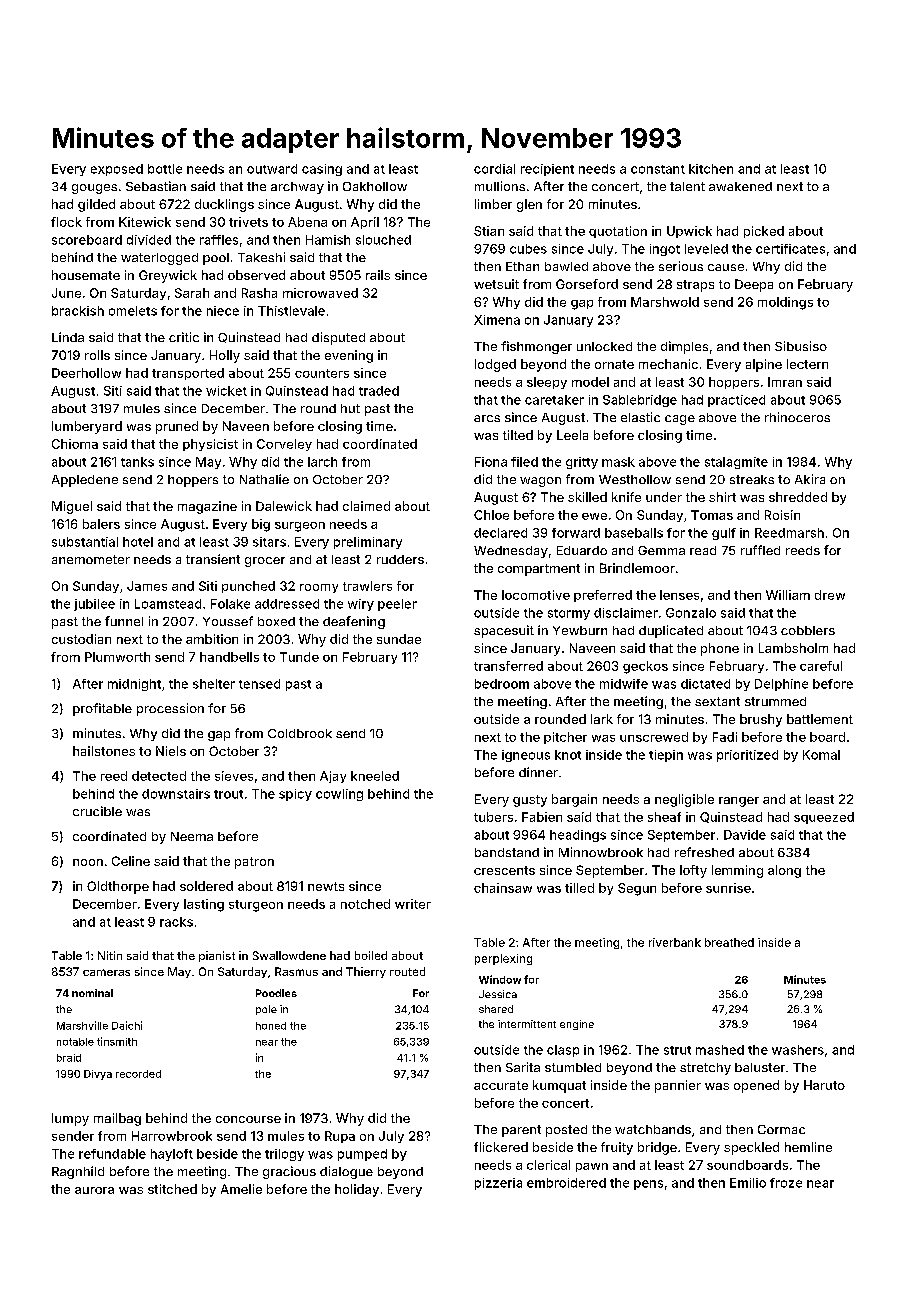 The image size is (908, 1316). I want to click on jubilee, so click(94, 605).
